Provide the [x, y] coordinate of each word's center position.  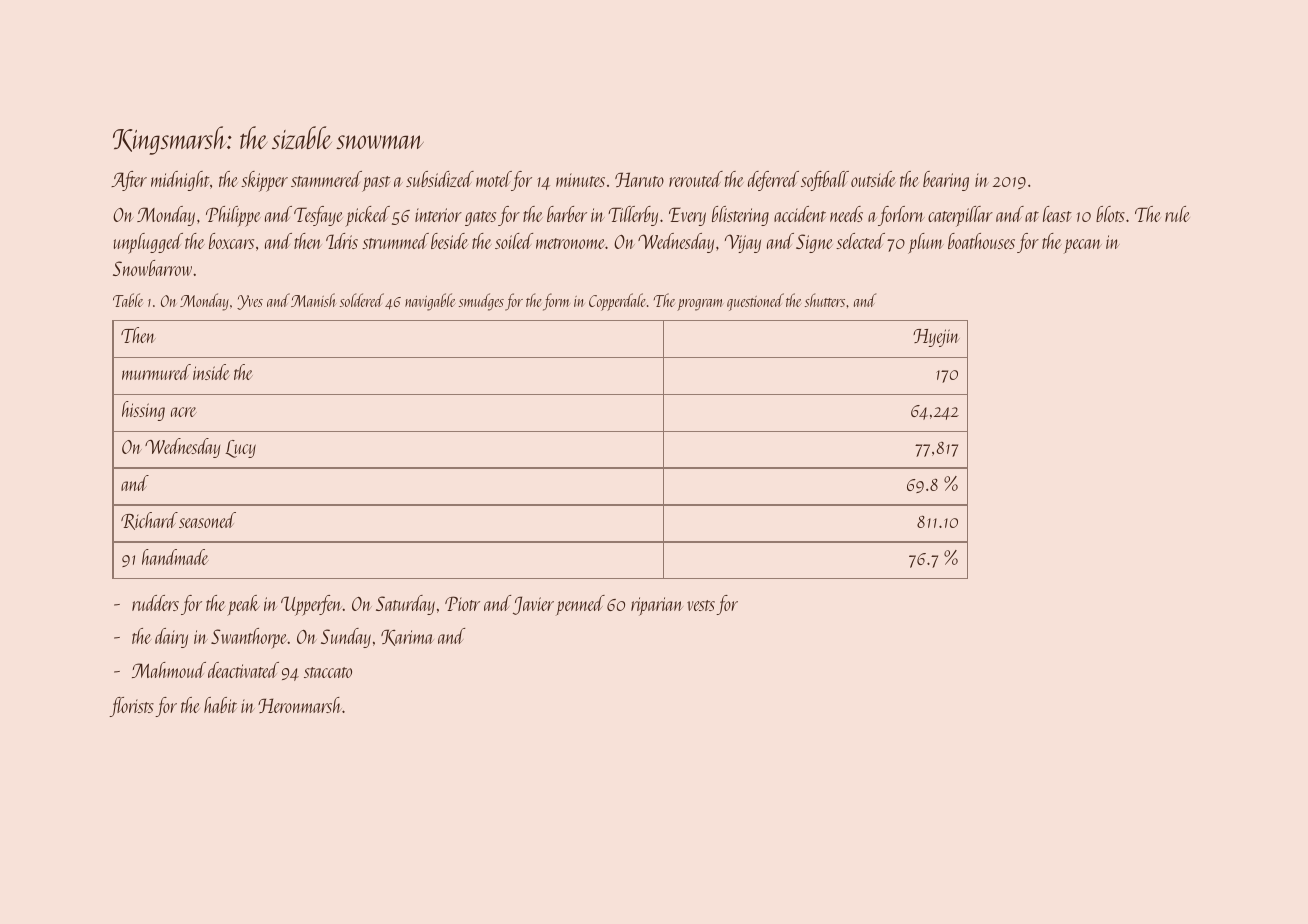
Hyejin [936, 338]
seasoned [207, 520]
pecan [1083, 246]
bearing [946, 181]
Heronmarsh [300, 705]
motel [494, 181]
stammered [326, 179]
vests [701, 605]
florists [131, 707]
